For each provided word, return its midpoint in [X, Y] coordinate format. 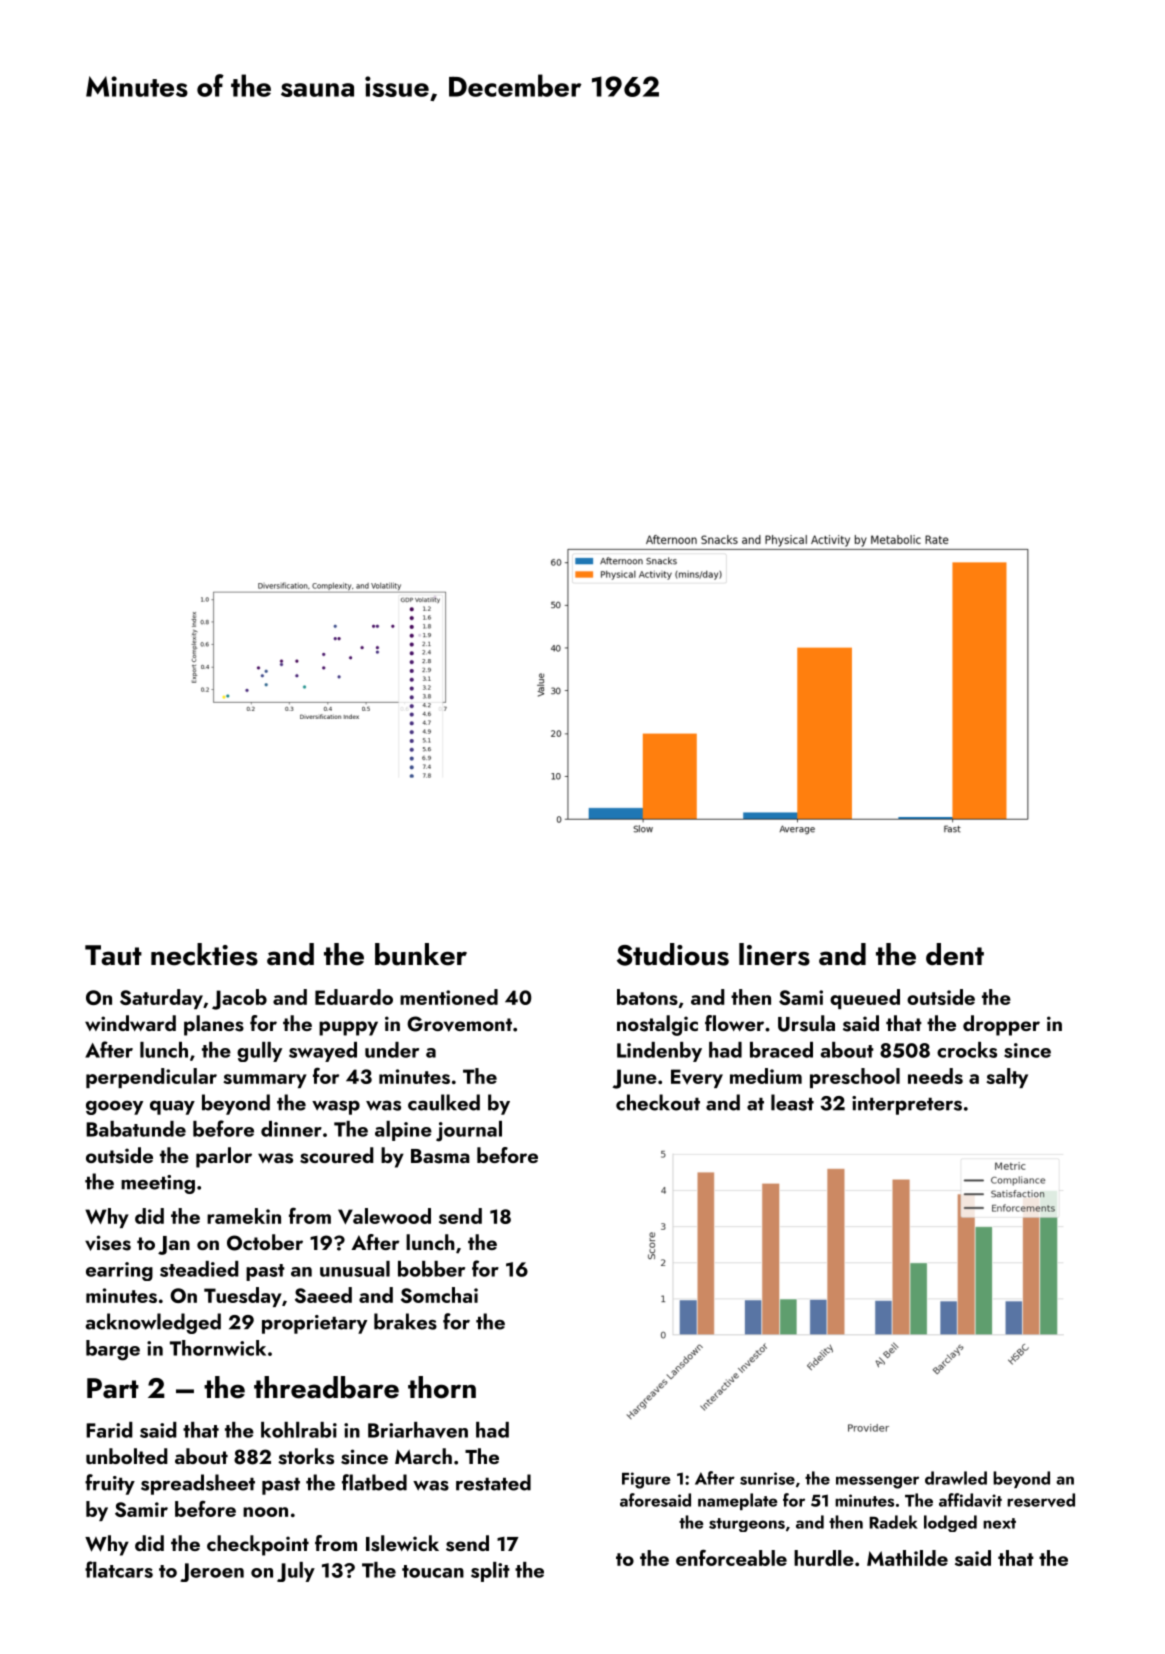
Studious [673, 954]
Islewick [402, 1543]
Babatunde [136, 1129]
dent [955, 954]
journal [469, 1131]
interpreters [907, 1105]
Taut [113, 955]
